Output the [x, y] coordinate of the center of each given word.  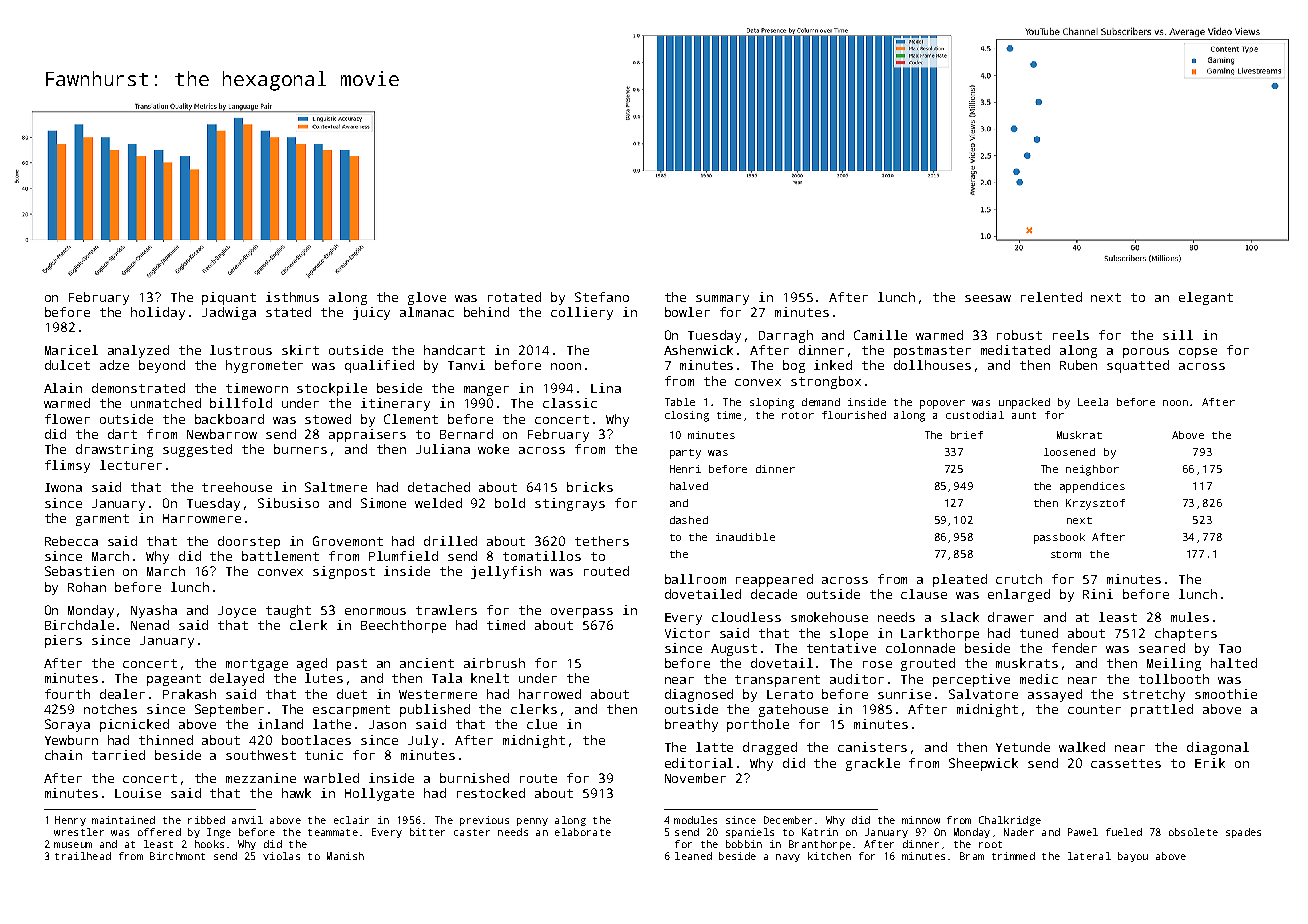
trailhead [83, 856]
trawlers [446, 610]
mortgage [257, 665]
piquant [229, 298]
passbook [1059, 538]
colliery [582, 313]
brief [967, 435]
